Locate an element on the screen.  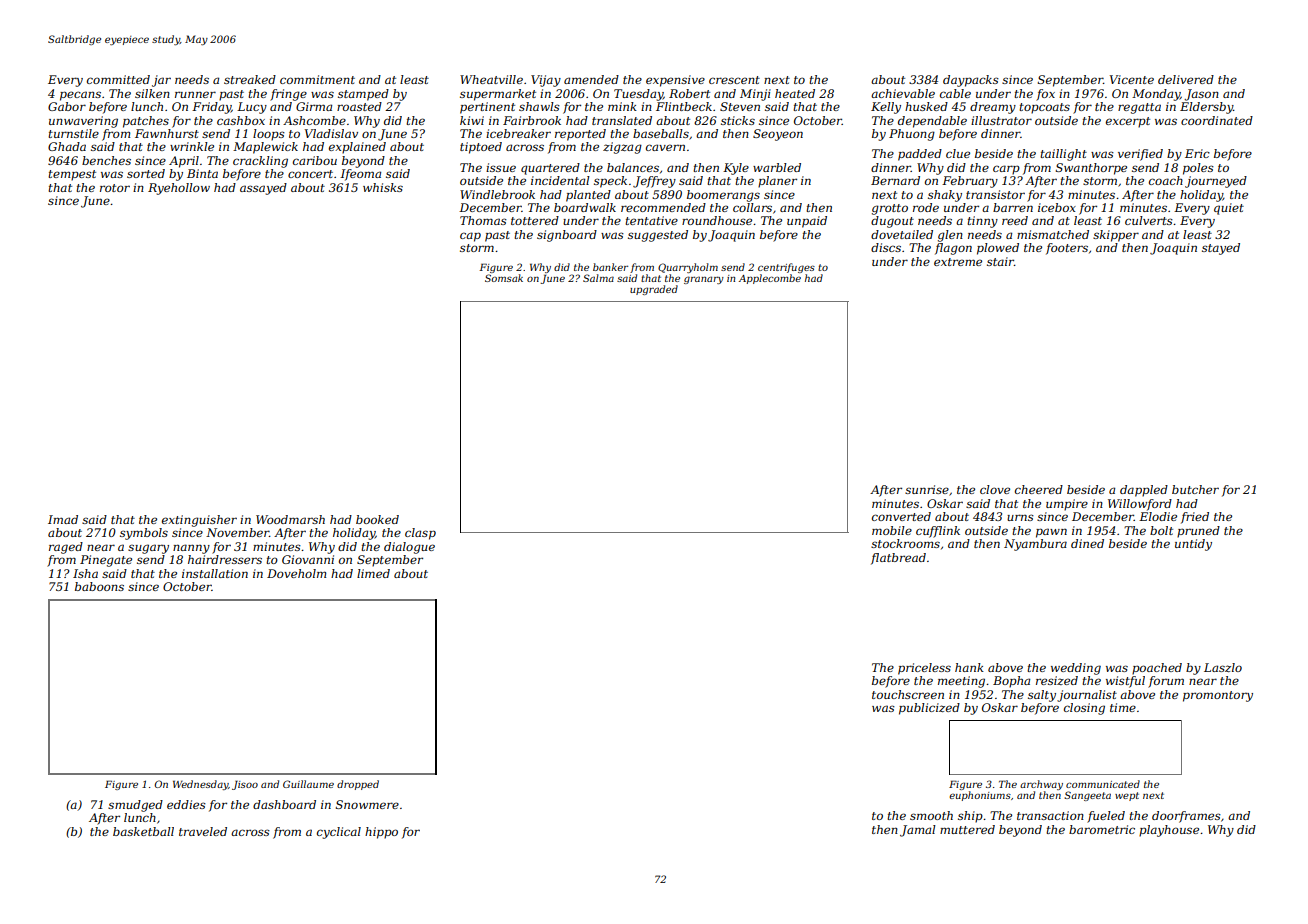
delivered is located at coordinates (1186, 79).
